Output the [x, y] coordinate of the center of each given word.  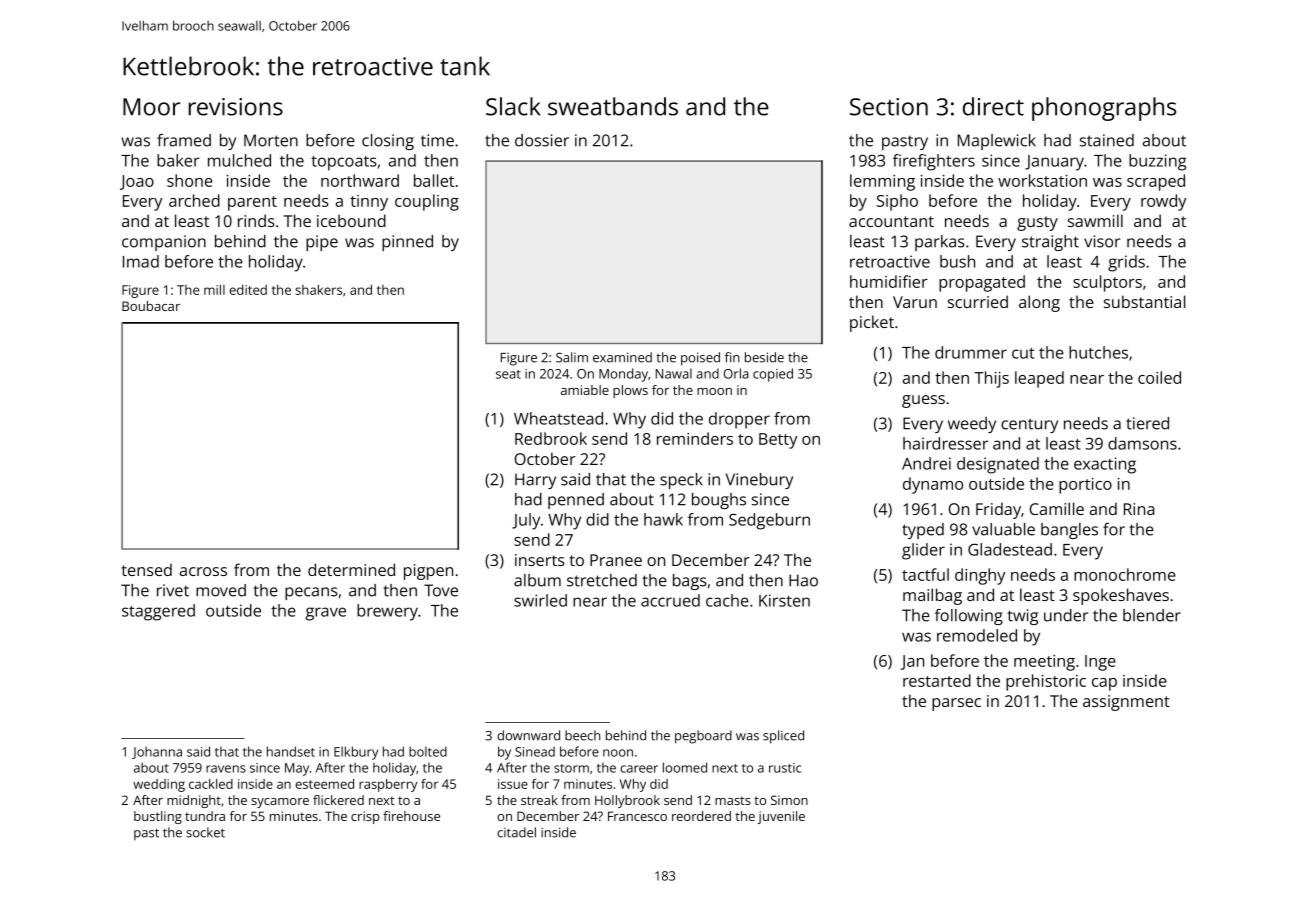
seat [508, 374]
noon [618, 753]
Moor [151, 107]
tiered [1147, 423]
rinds [256, 220]
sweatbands [613, 106]
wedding [159, 785]
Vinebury [759, 481]
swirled [540, 600]
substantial [1144, 301]
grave [326, 614]
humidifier [889, 281]
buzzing [1157, 162]
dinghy [980, 576]
